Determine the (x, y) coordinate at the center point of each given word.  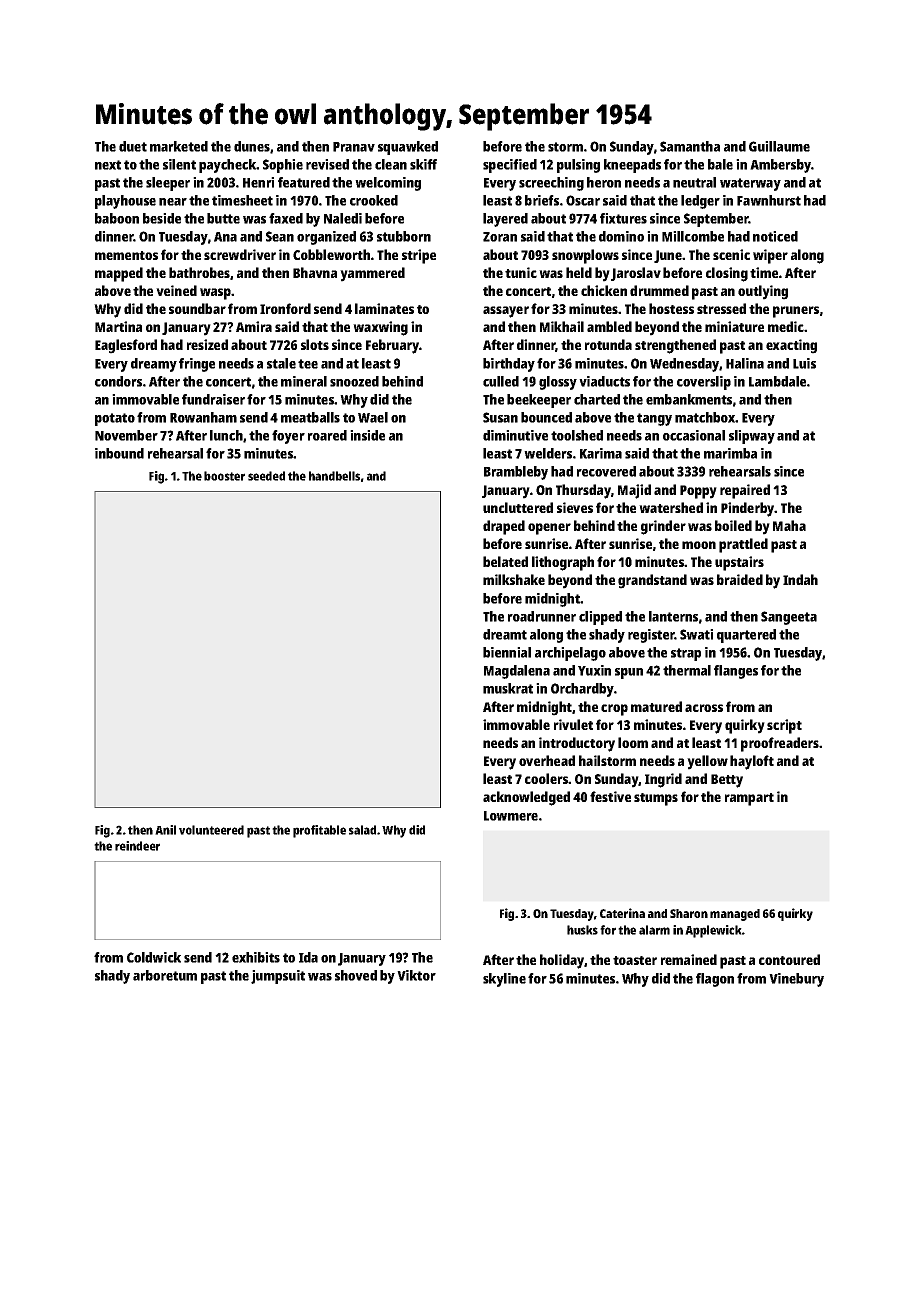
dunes (252, 146)
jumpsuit (278, 977)
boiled (733, 525)
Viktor (416, 975)
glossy (558, 383)
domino (621, 236)
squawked (408, 148)
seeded (266, 476)
